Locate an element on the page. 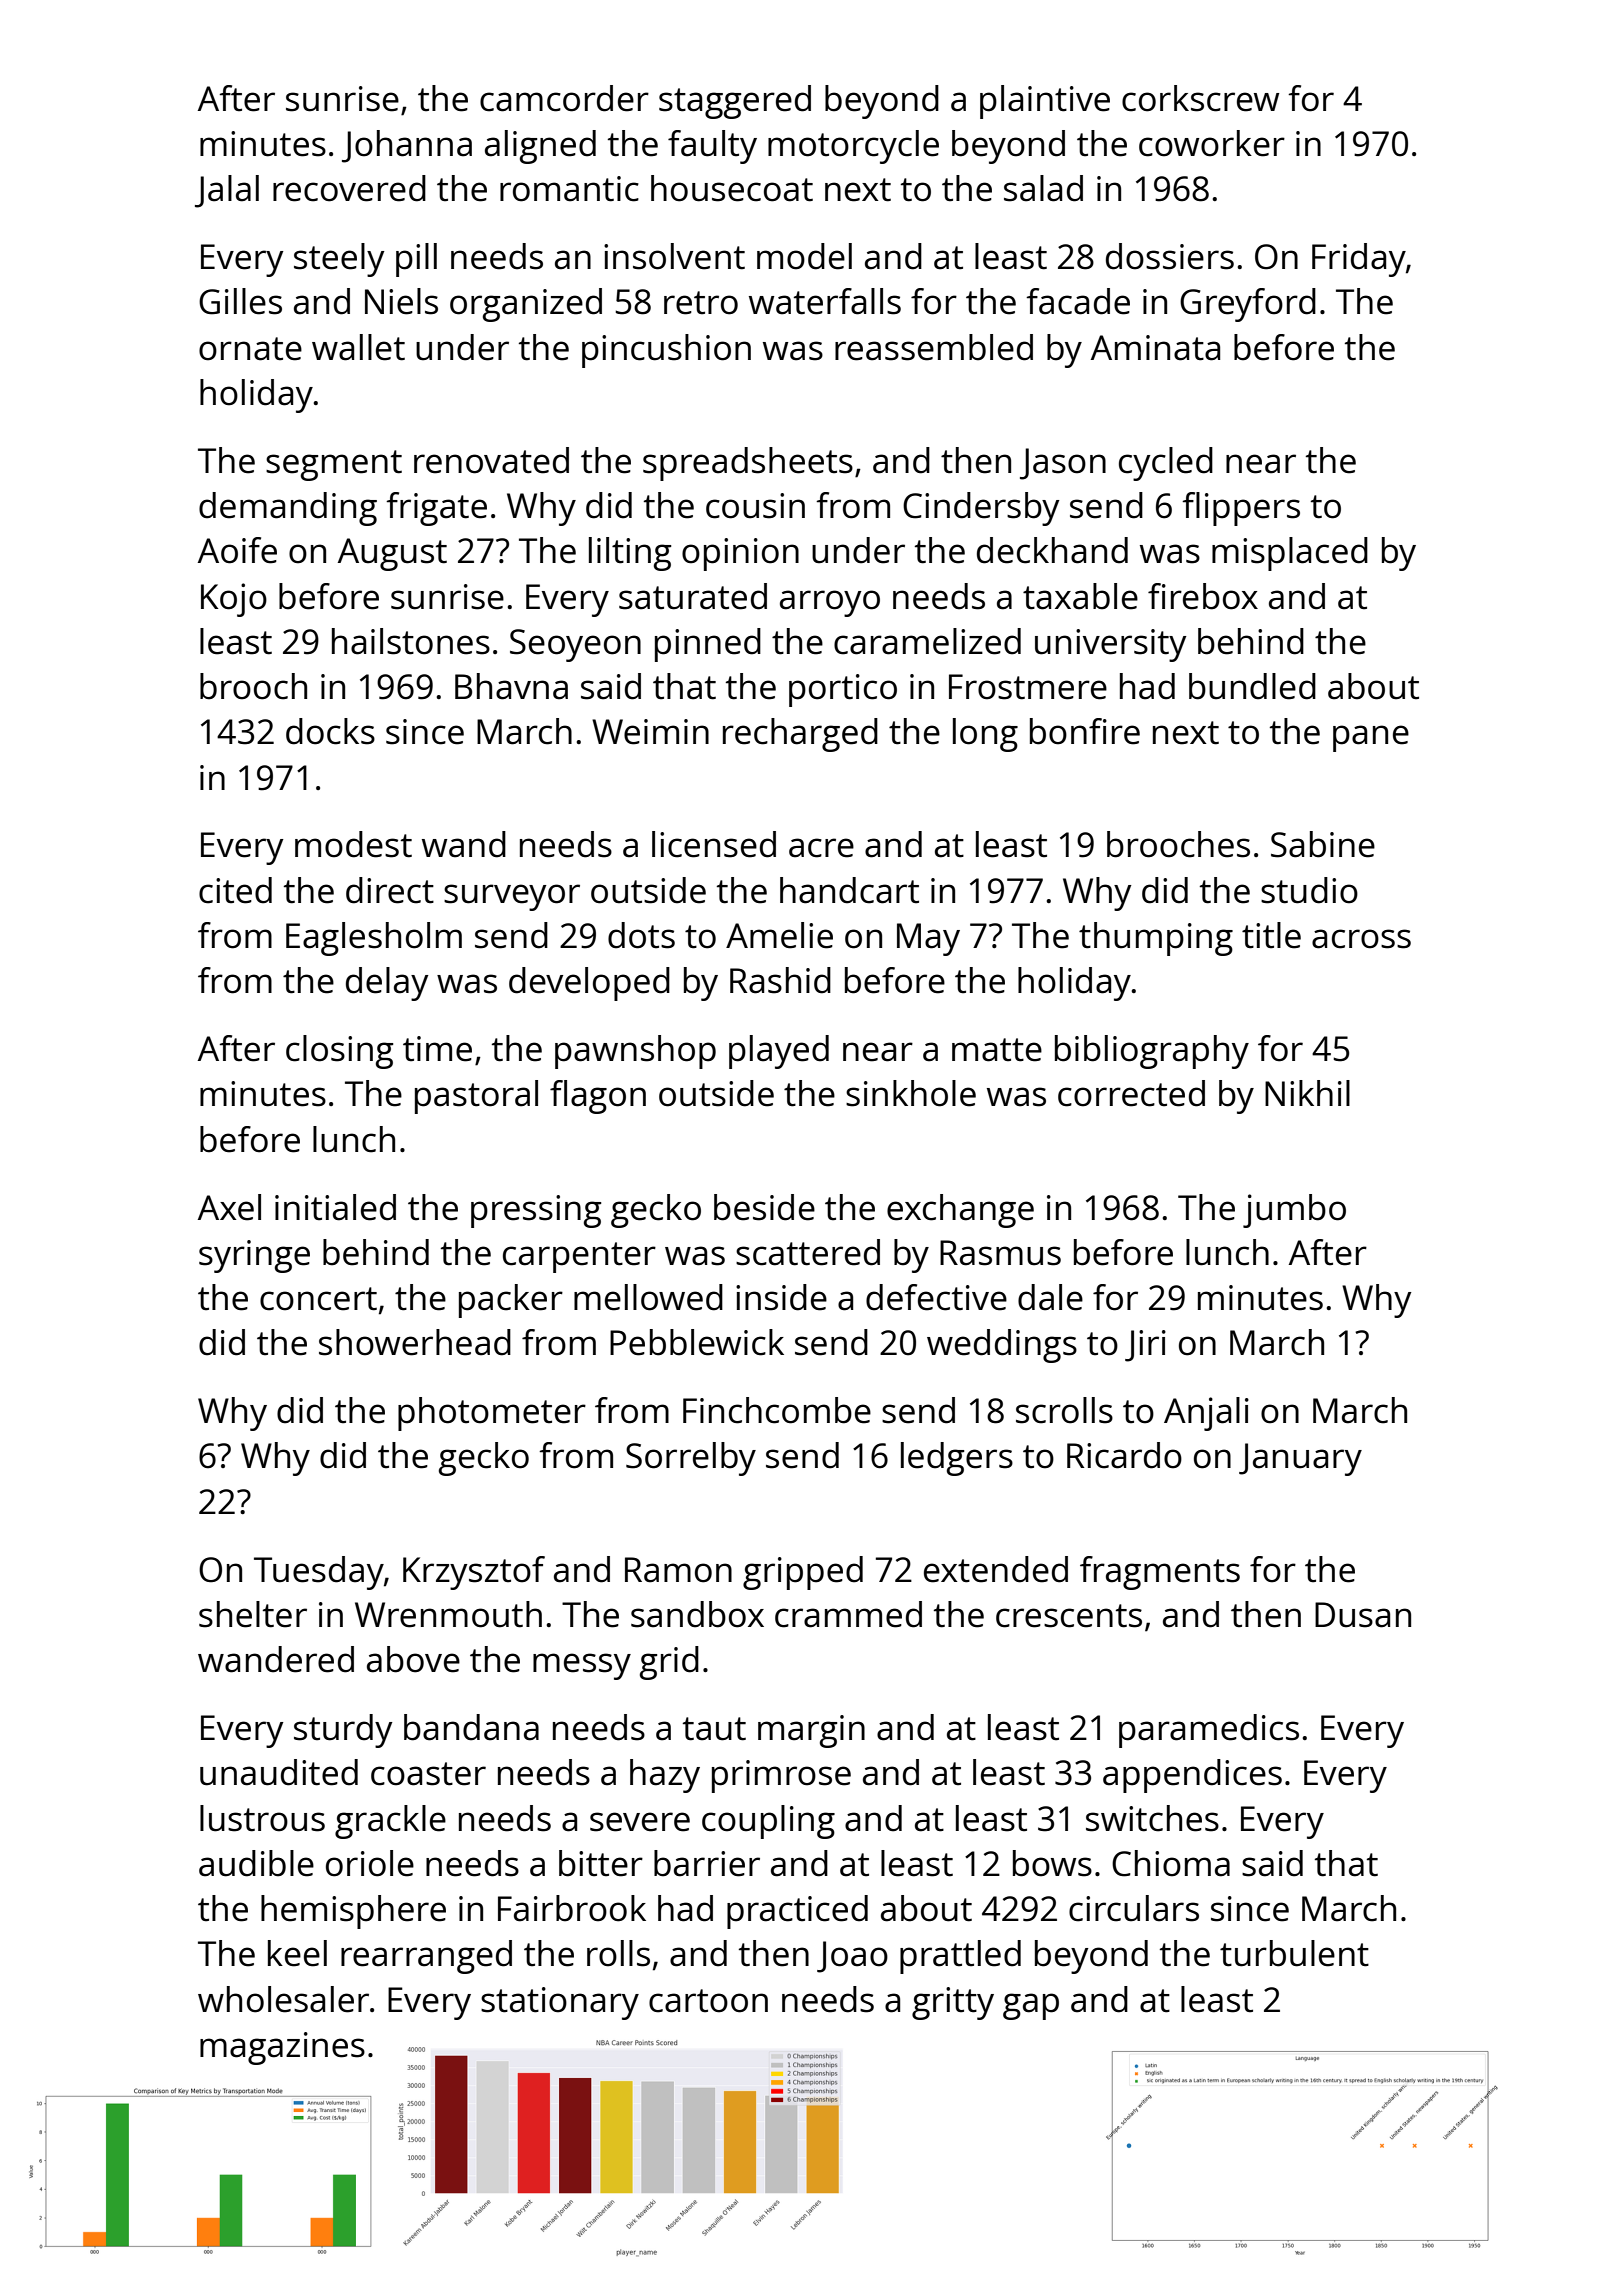  Krzysztof is located at coordinates (474, 1573).
